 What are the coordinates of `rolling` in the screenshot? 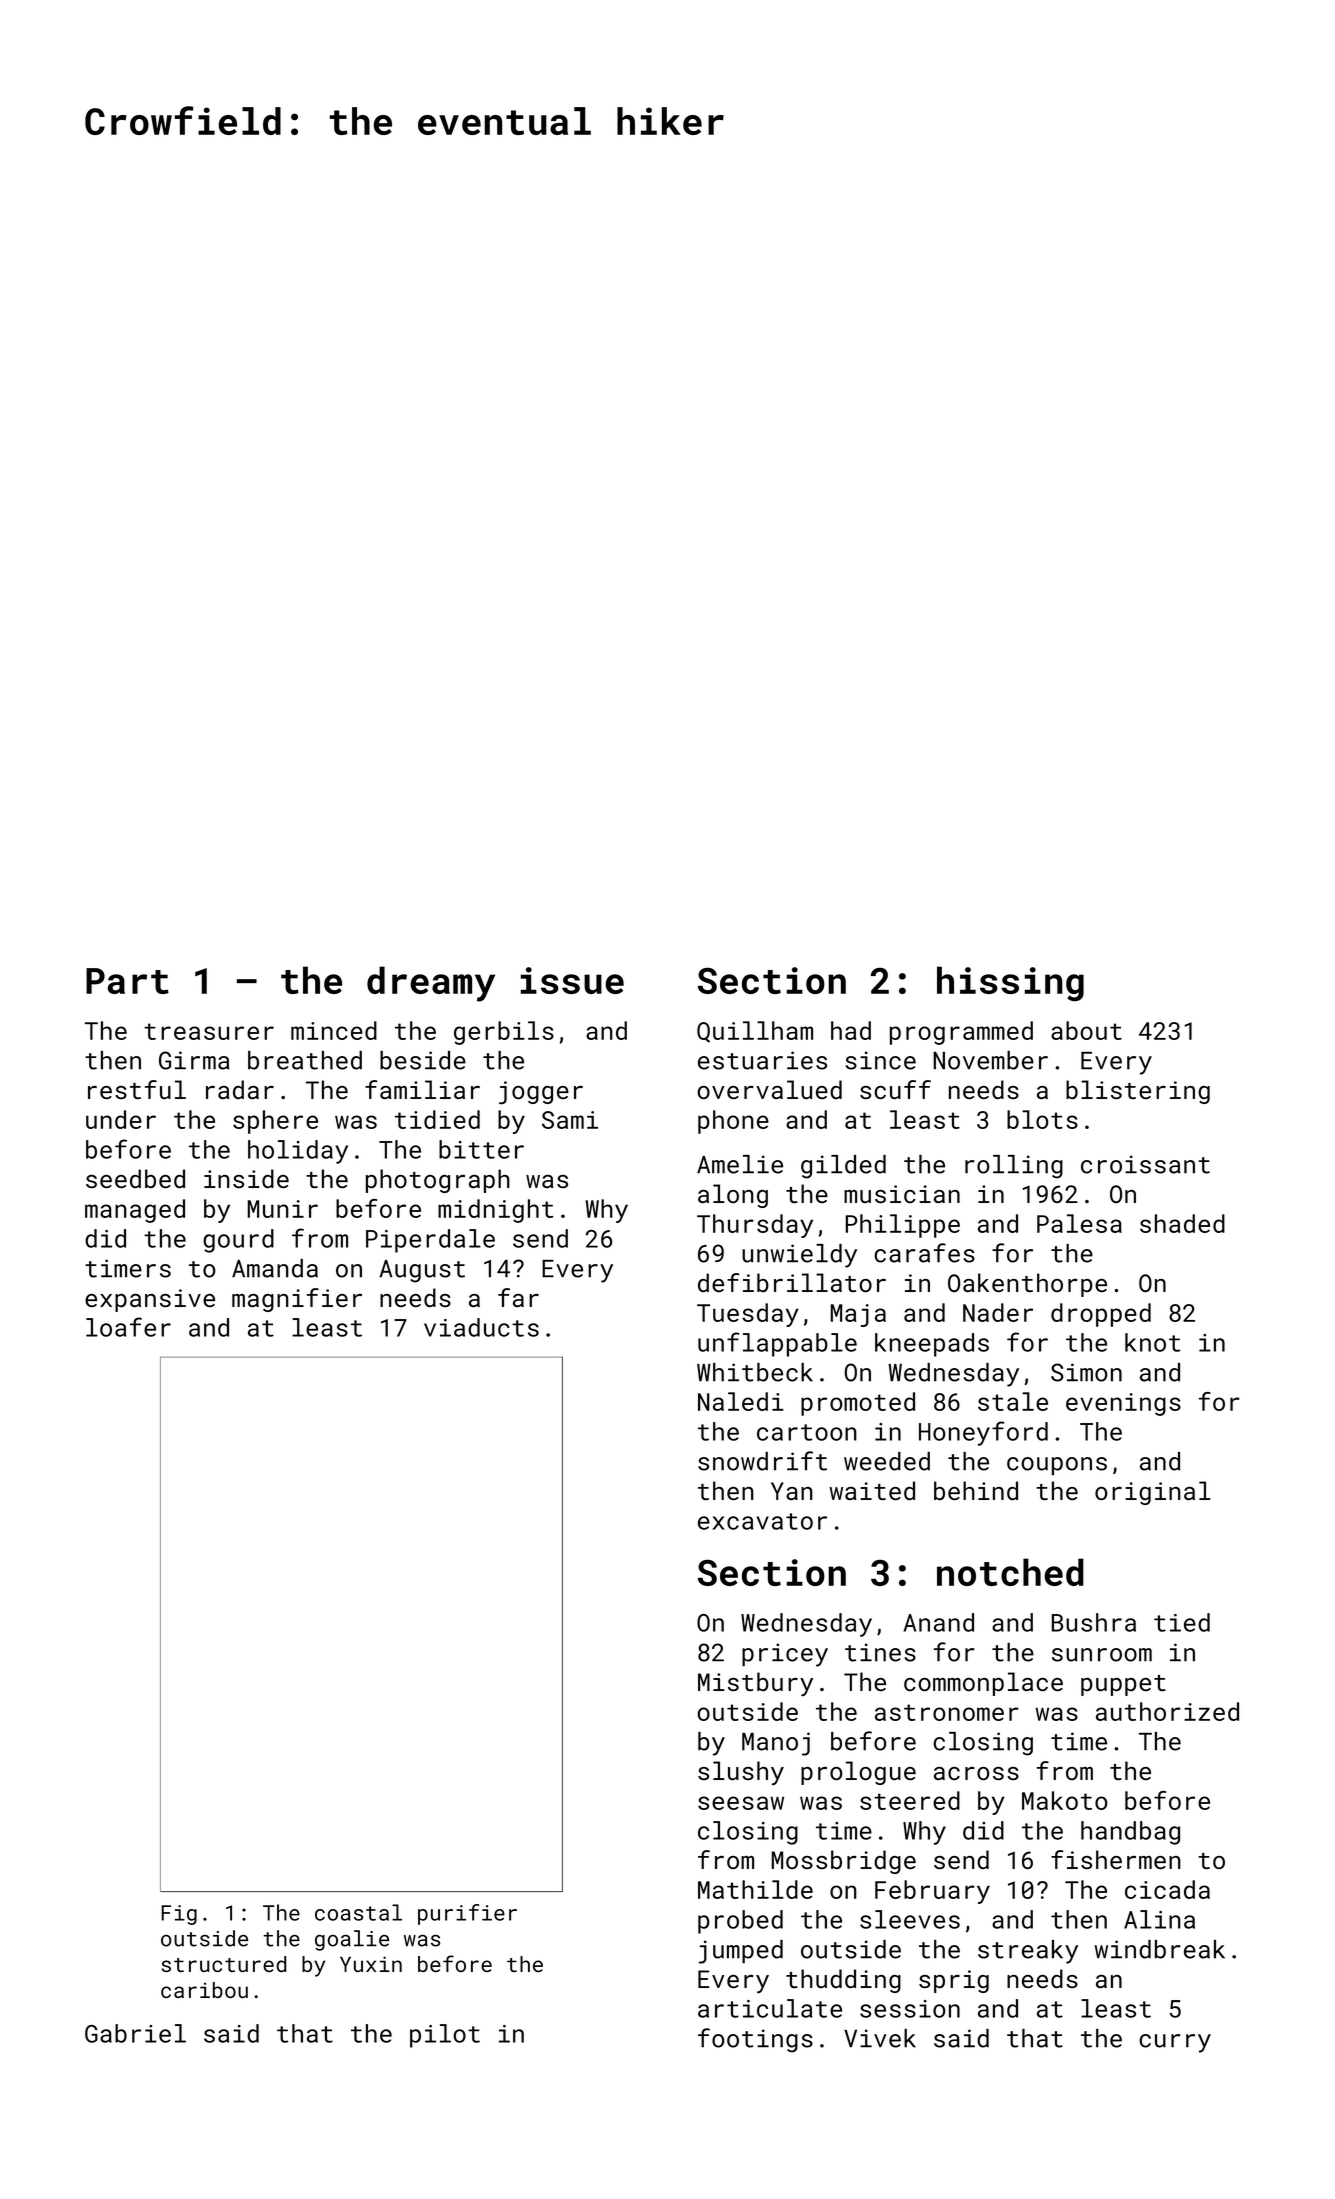 It's located at (1014, 1167).
